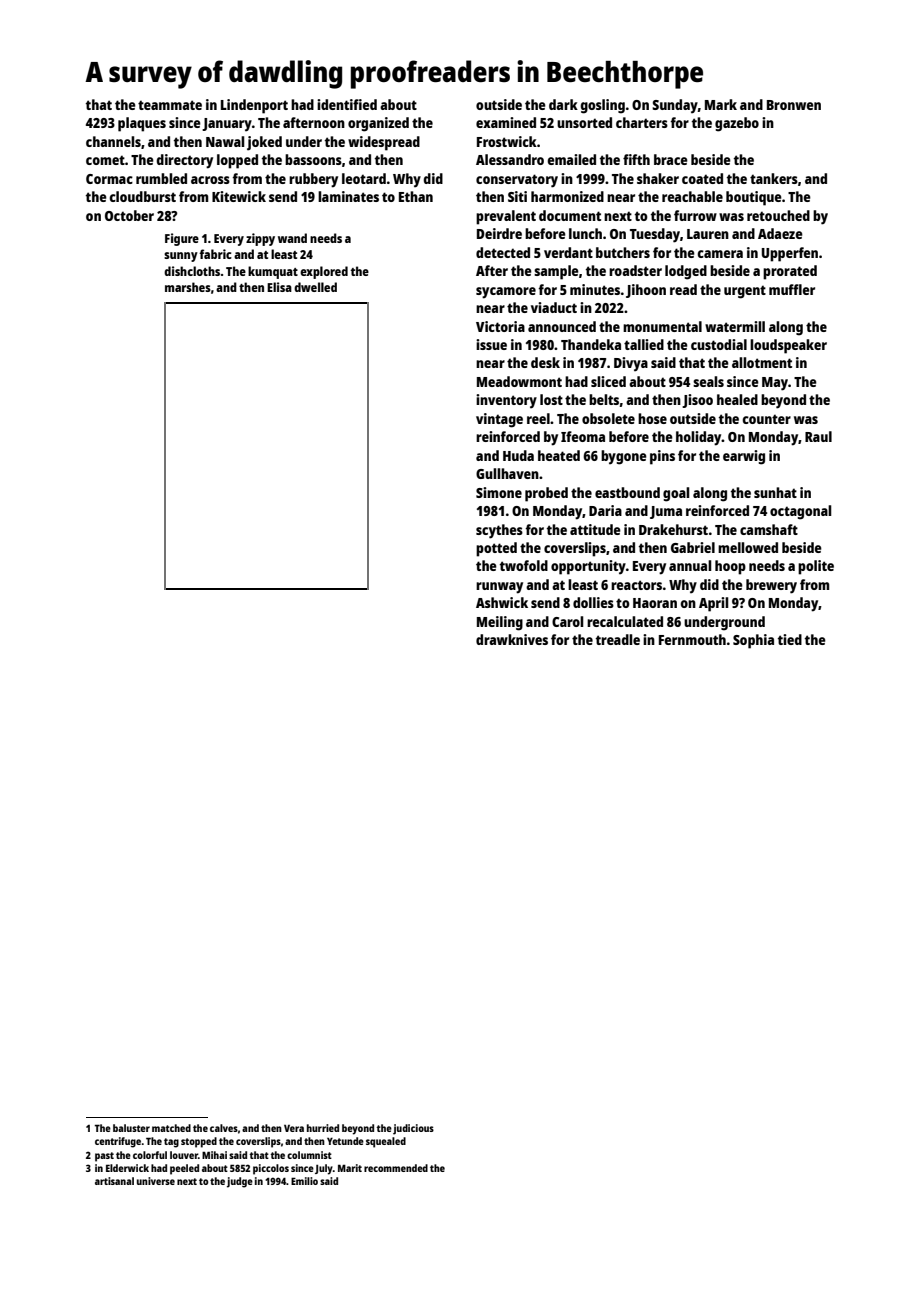  What do you see at coordinates (499, 420) in the image?
I see `vintage` at bounding box center [499, 420].
